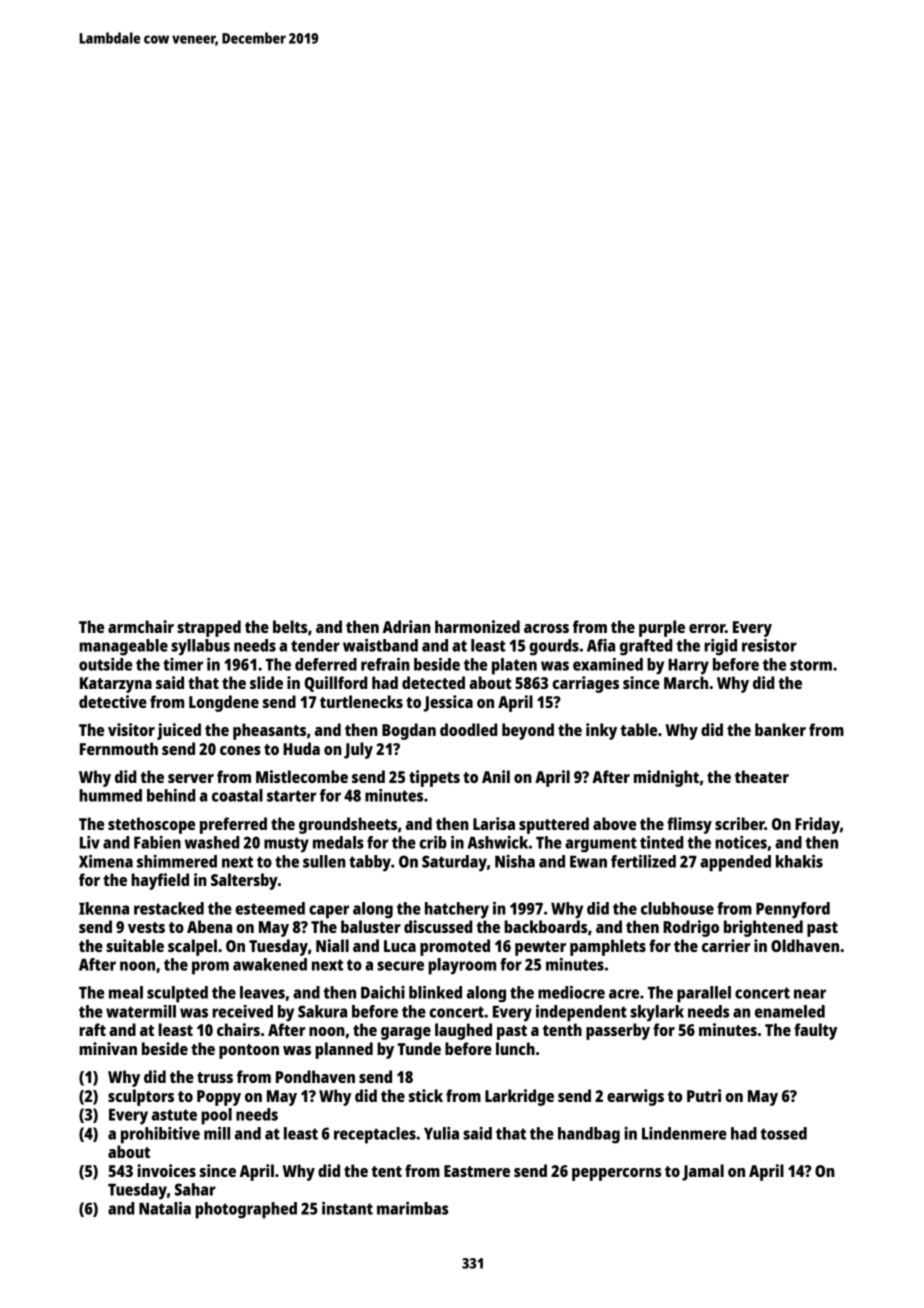 The width and height of the screenshot is (924, 1308). What do you see at coordinates (666, 778) in the screenshot?
I see `midnight` at bounding box center [666, 778].
